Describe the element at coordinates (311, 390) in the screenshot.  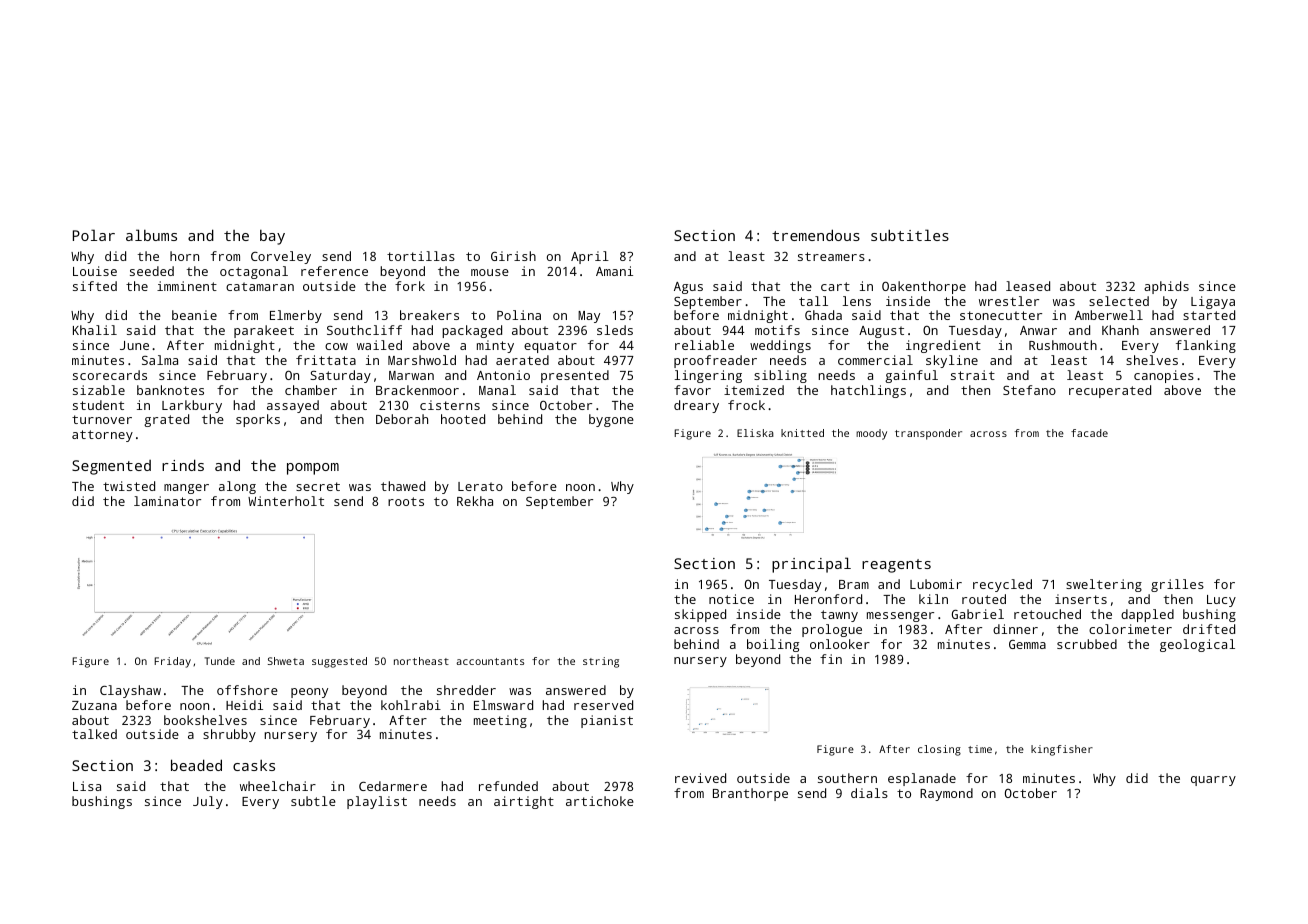
I see `chamber` at that location.
